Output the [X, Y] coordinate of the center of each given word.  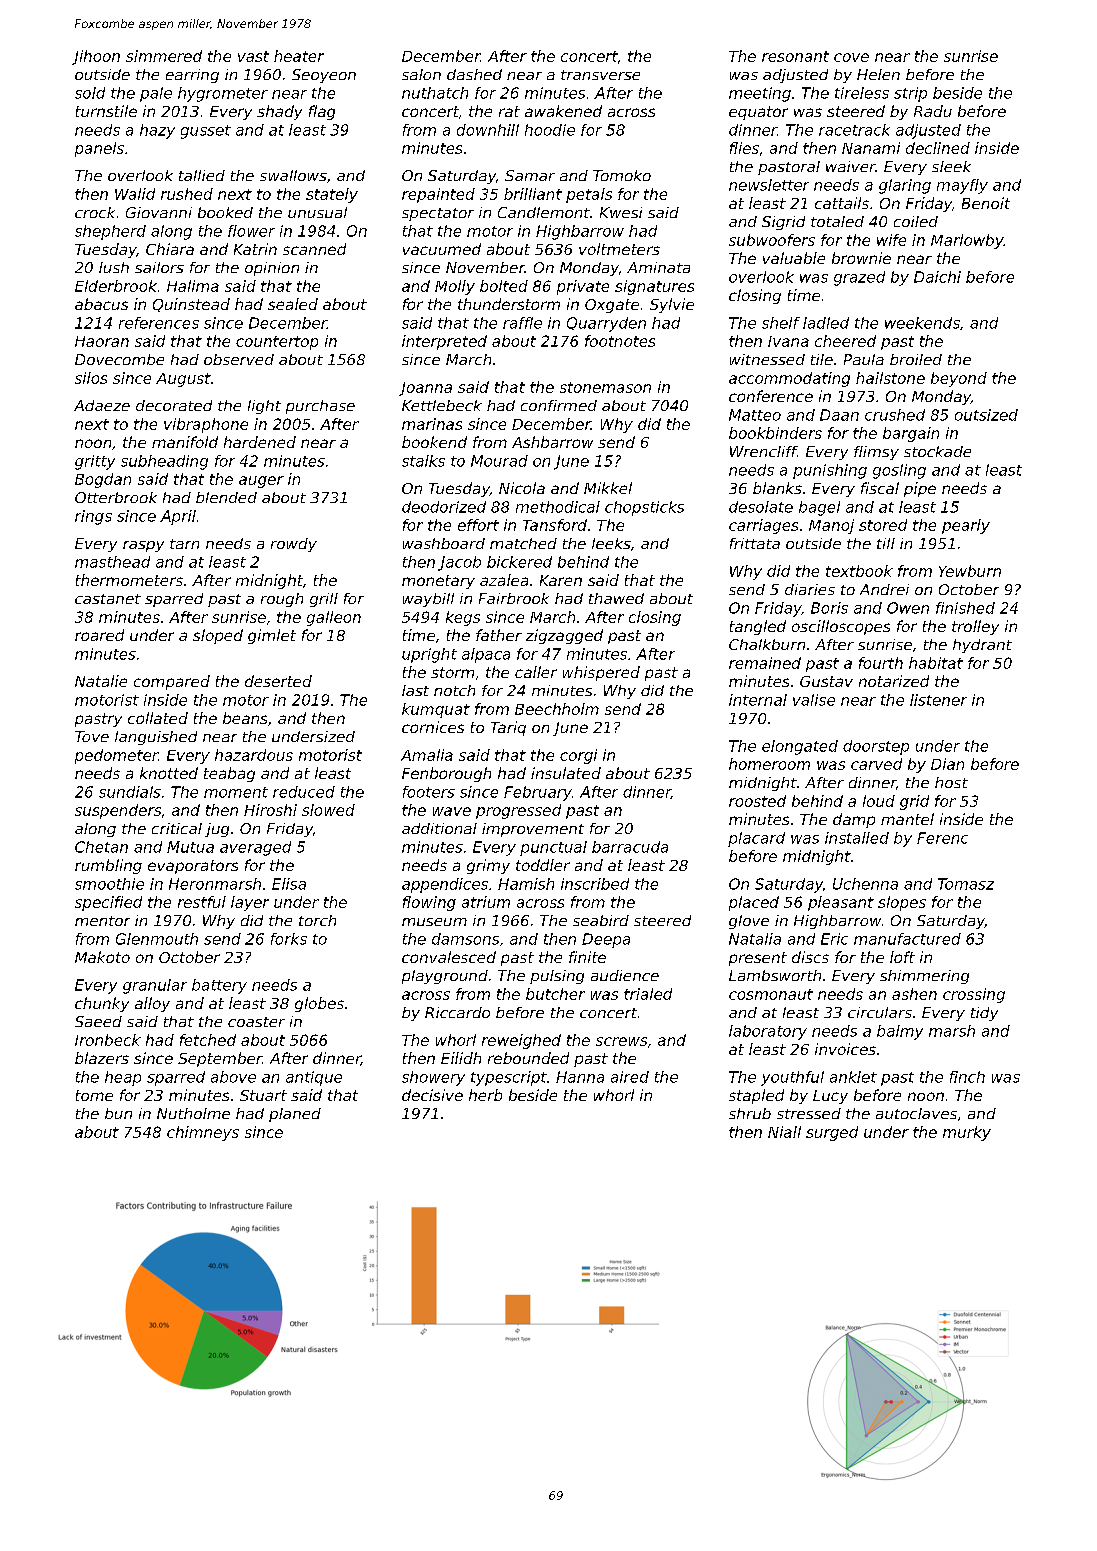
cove [851, 57]
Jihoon [96, 57]
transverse [600, 75]
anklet [853, 1077]
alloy [152, 1004]
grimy [488, 866]
